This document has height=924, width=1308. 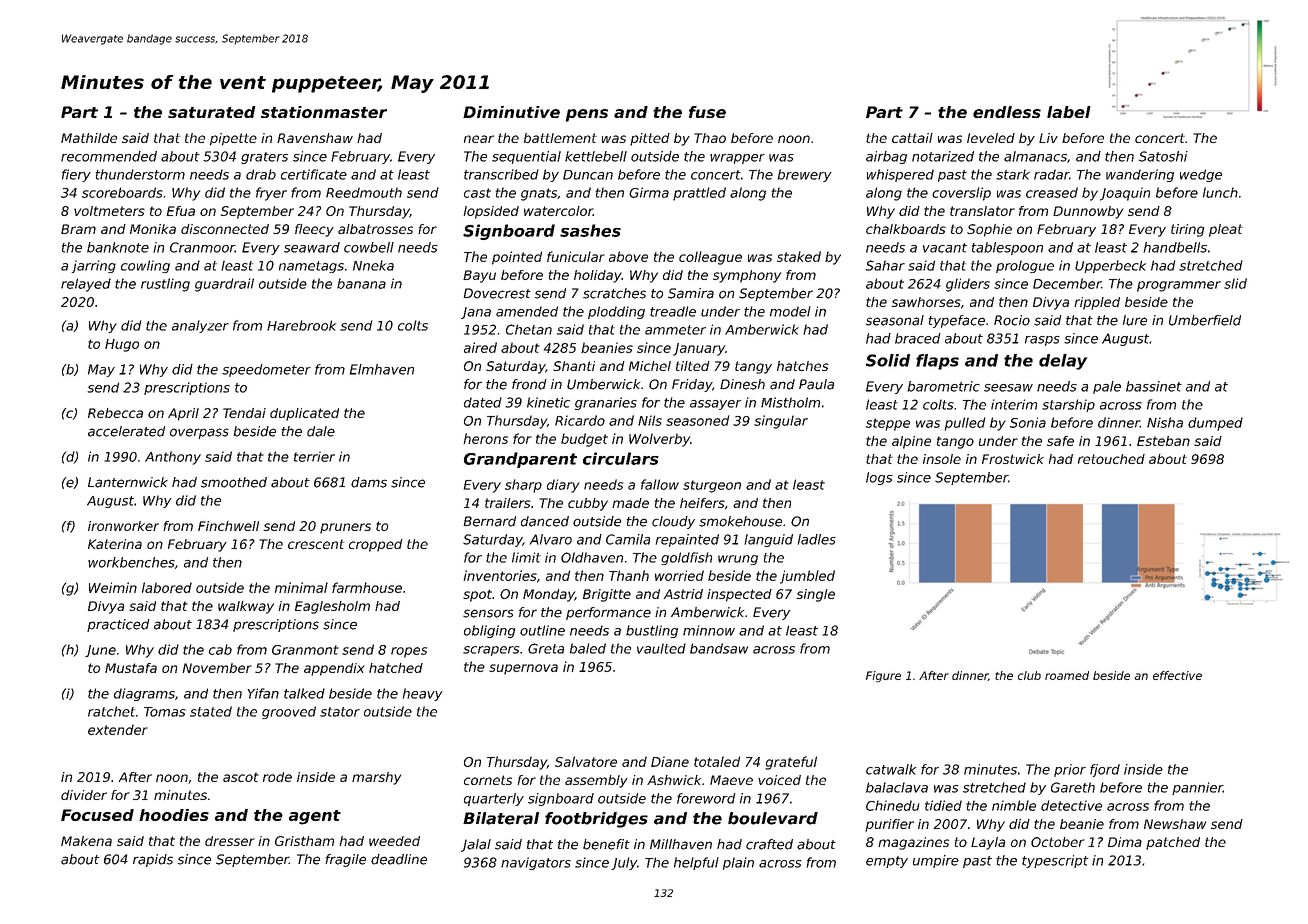 I want to click on dumped, so click(x=1215, y=424).
